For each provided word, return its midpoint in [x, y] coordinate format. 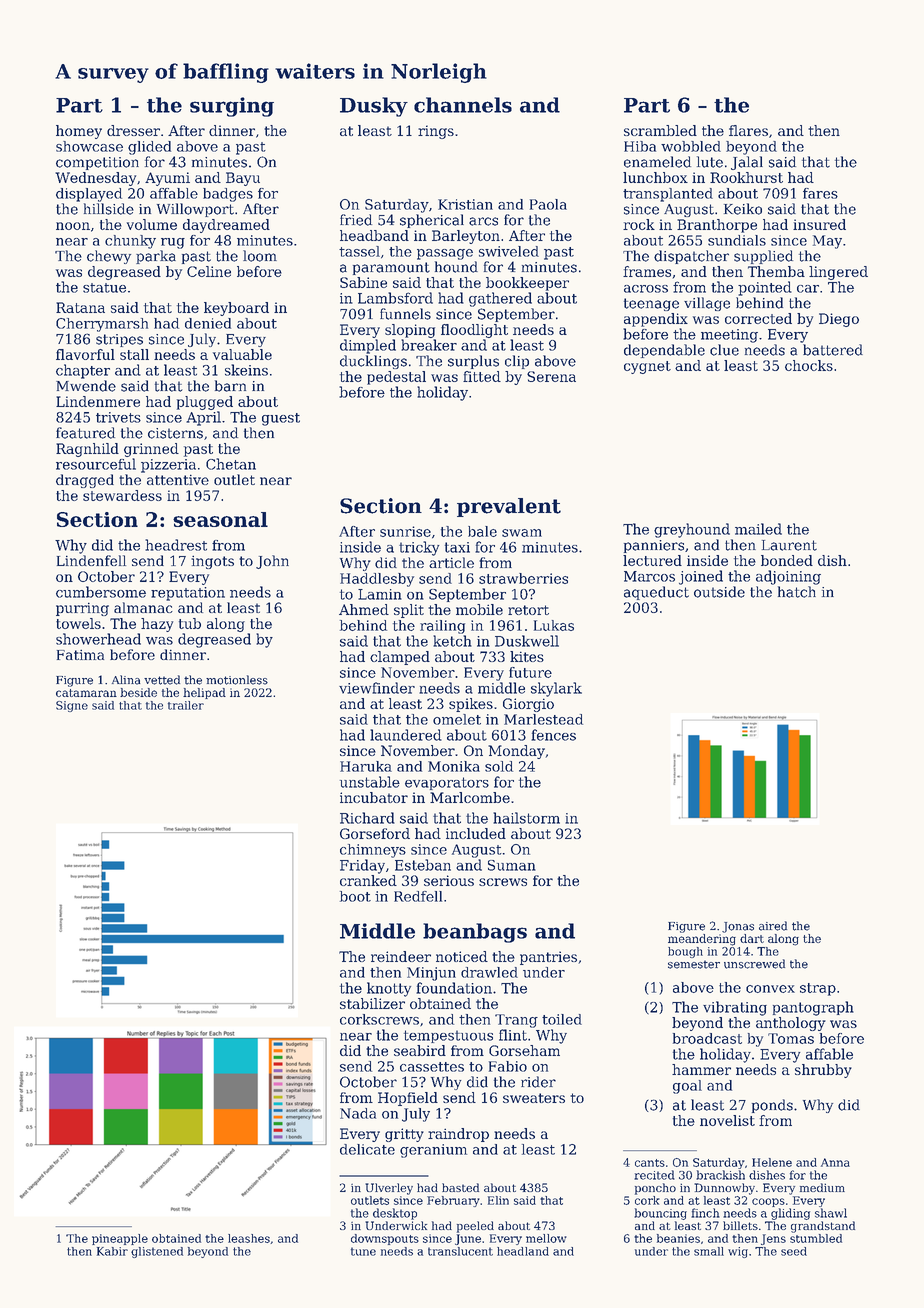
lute [710, 162]
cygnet [647, 367]
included [476, 833]
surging [232, 107]
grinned [151, 450]
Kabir [112, 1251]
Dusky [374, 107]
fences [553, 735]
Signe [72, 706]
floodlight [474, 331]
